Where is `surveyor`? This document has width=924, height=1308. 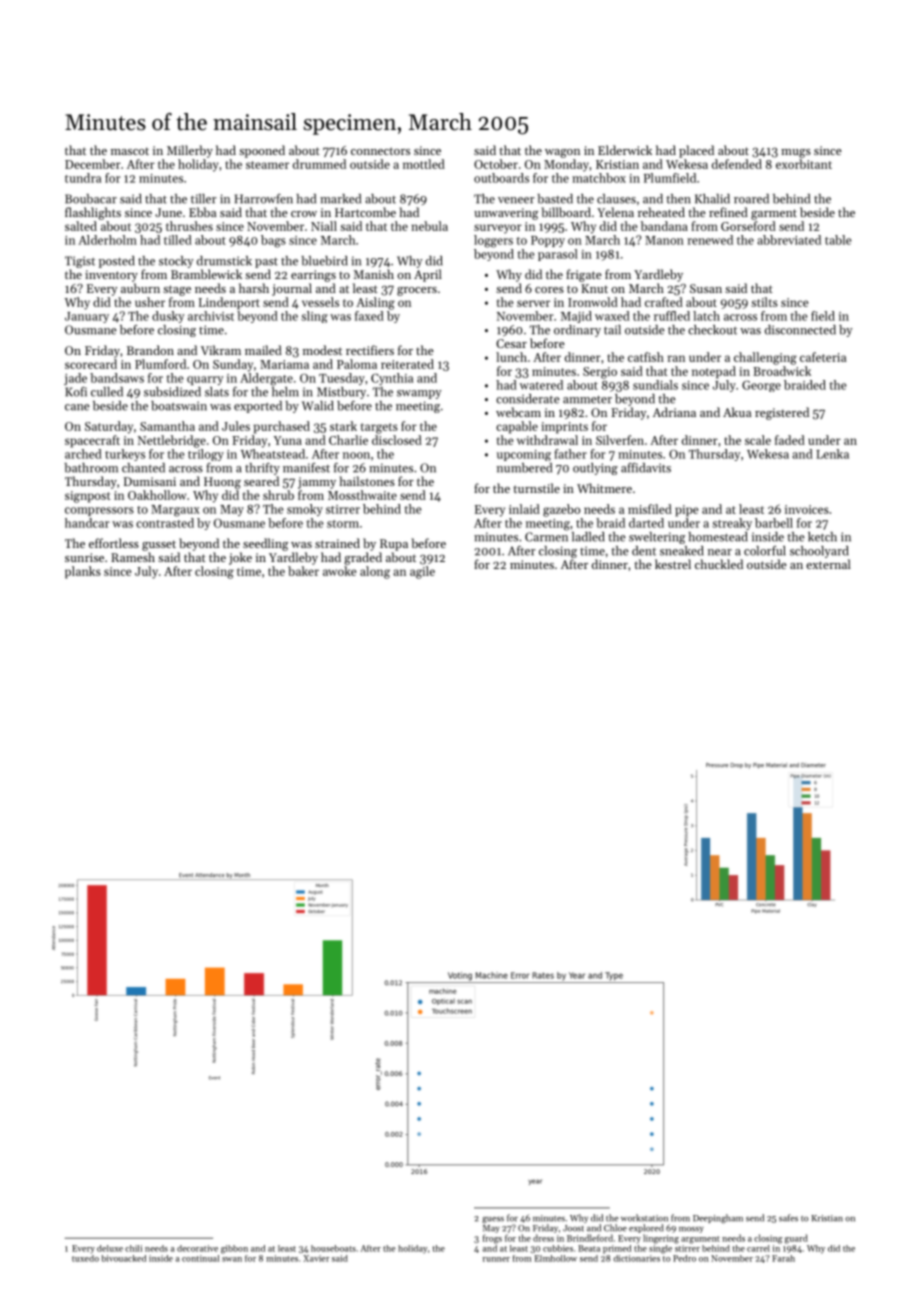 surveyor is located at coordinates (498, 229).
